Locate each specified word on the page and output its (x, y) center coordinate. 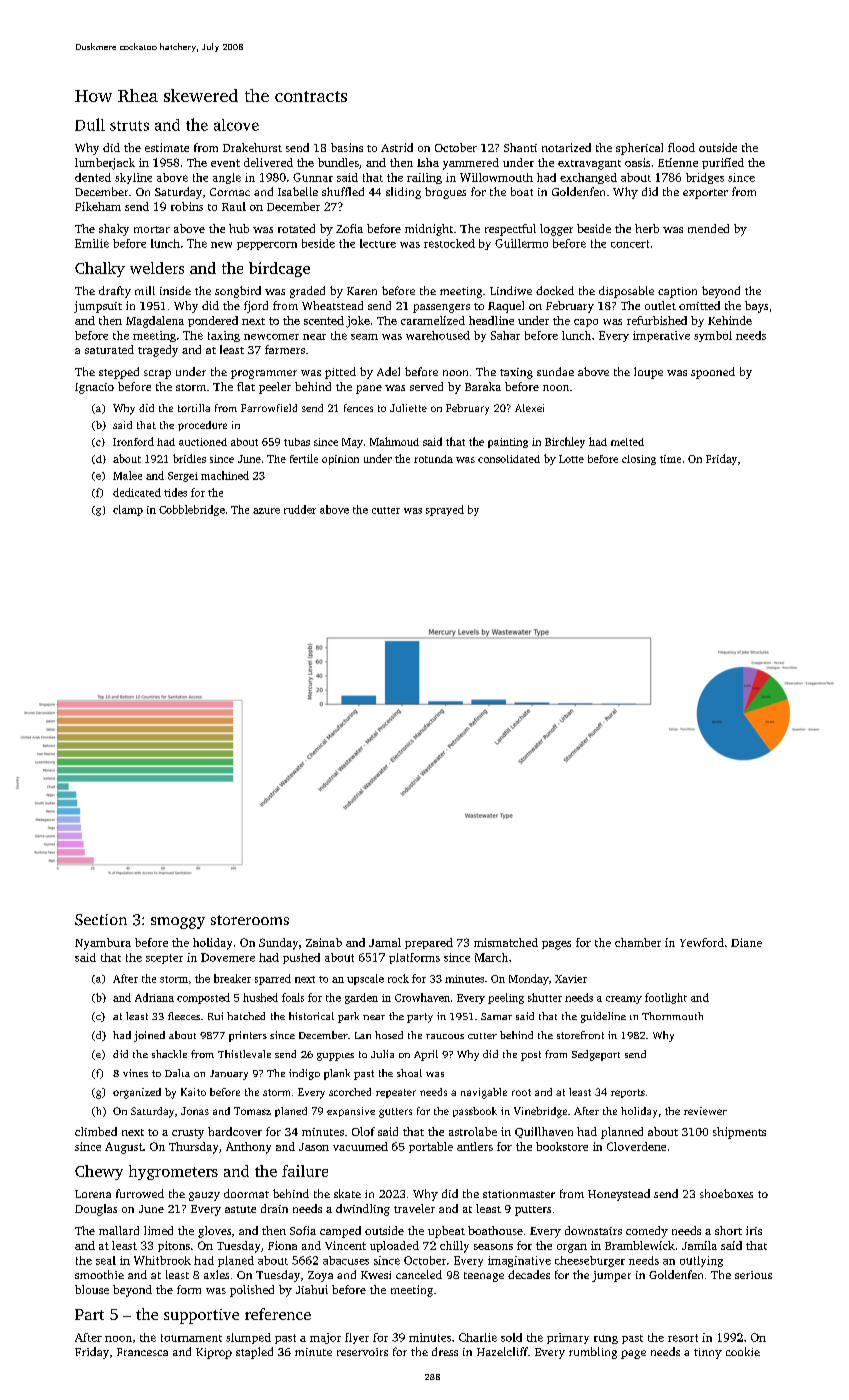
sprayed (445, 510)
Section (101, 920)
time (670, 459)
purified (723, 163)
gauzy (204, 1196)
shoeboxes (726, 1193)
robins (187, 206)
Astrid (397, 147)
